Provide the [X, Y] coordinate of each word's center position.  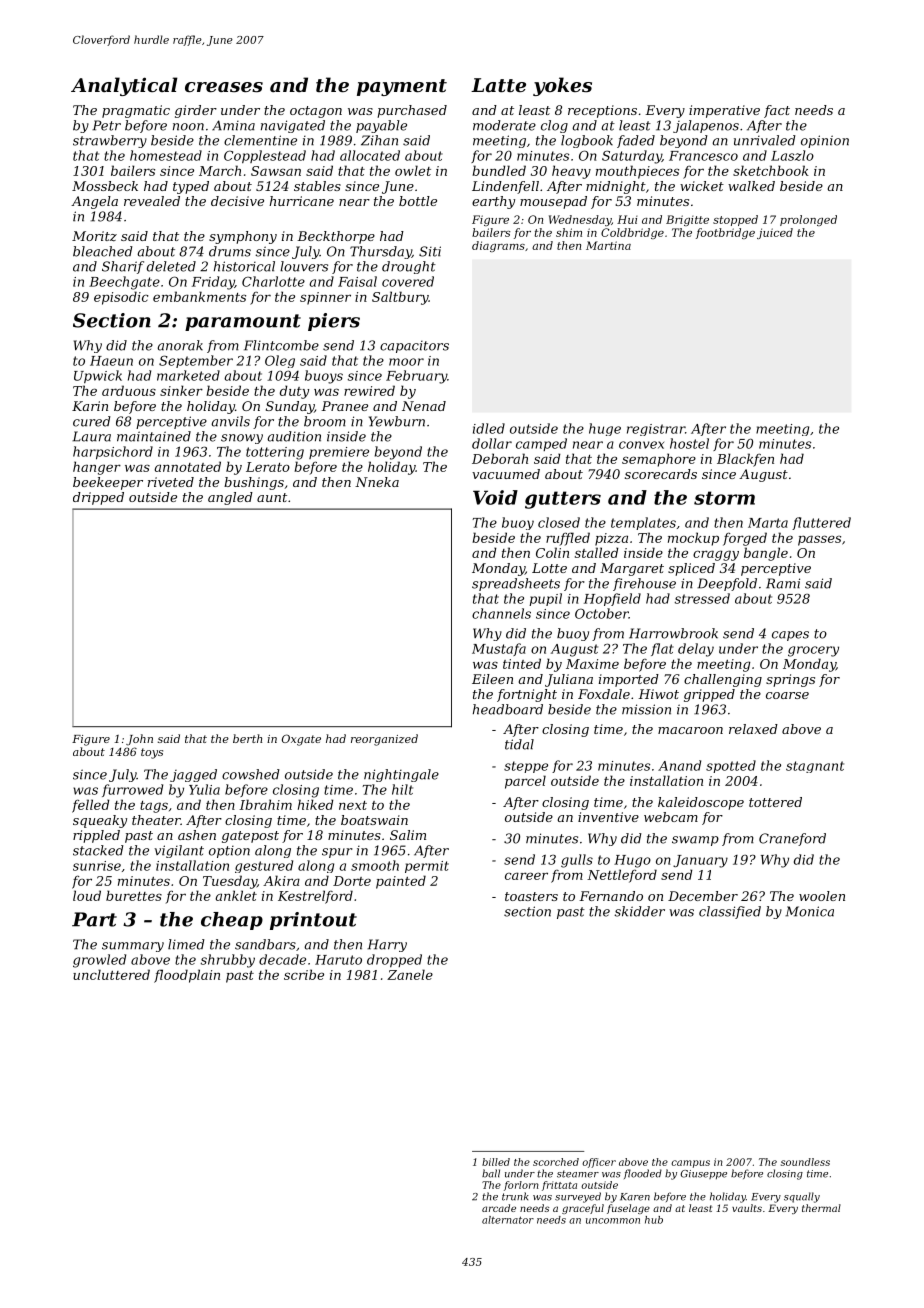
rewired [369, 390]
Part [94, 919]
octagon [316, 112]
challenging [723, 680]
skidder [639, 911]
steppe [526, 767]
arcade [499, 1208]
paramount [243, 322]
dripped [98, 498]
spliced [691, 569]
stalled [597, 552]
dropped [394, 960]
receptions [602, 111]
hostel [689, 443]
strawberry [110, 141]
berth [247, 738]
